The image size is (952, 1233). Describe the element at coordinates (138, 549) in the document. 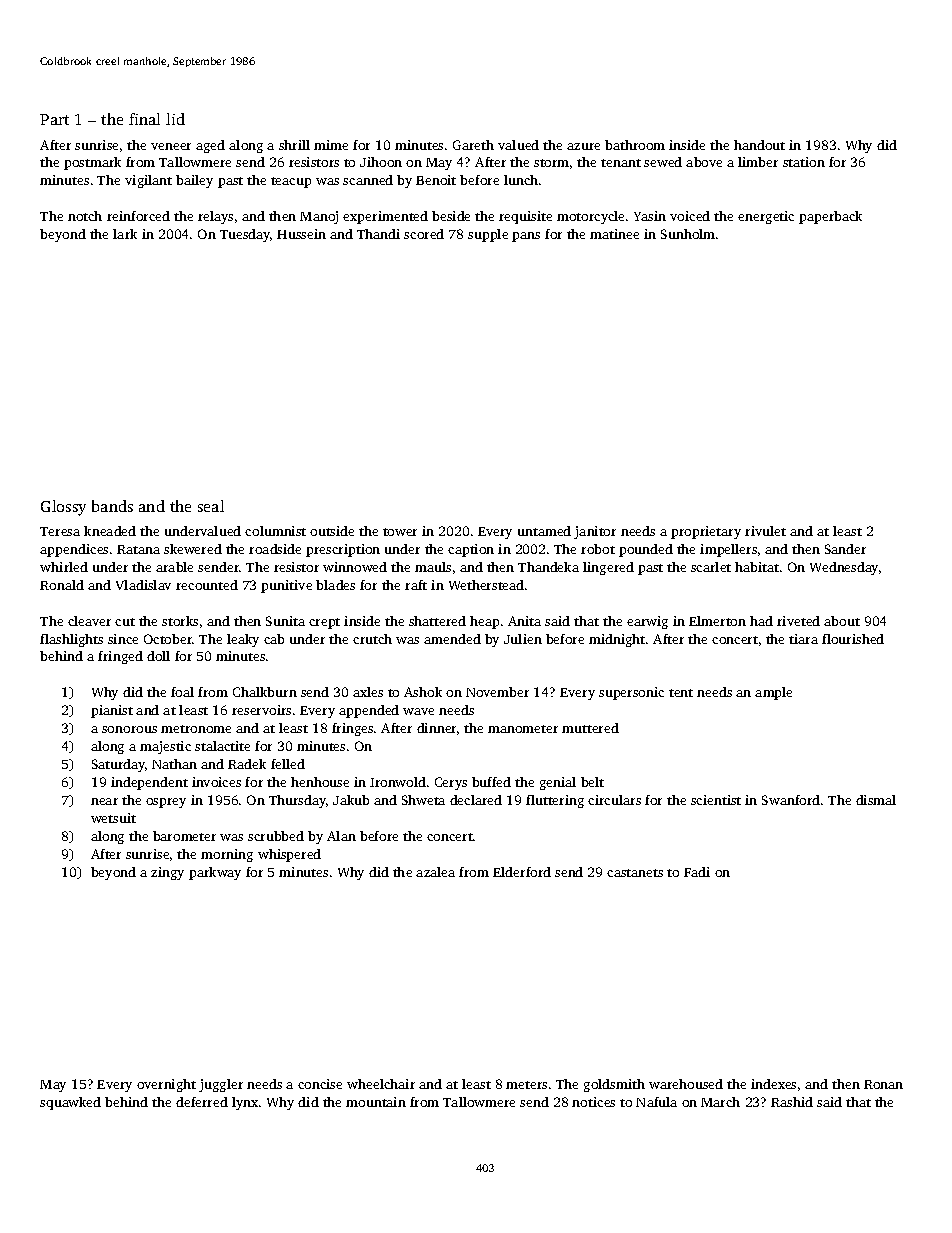

I see `Ratana` at that location.
